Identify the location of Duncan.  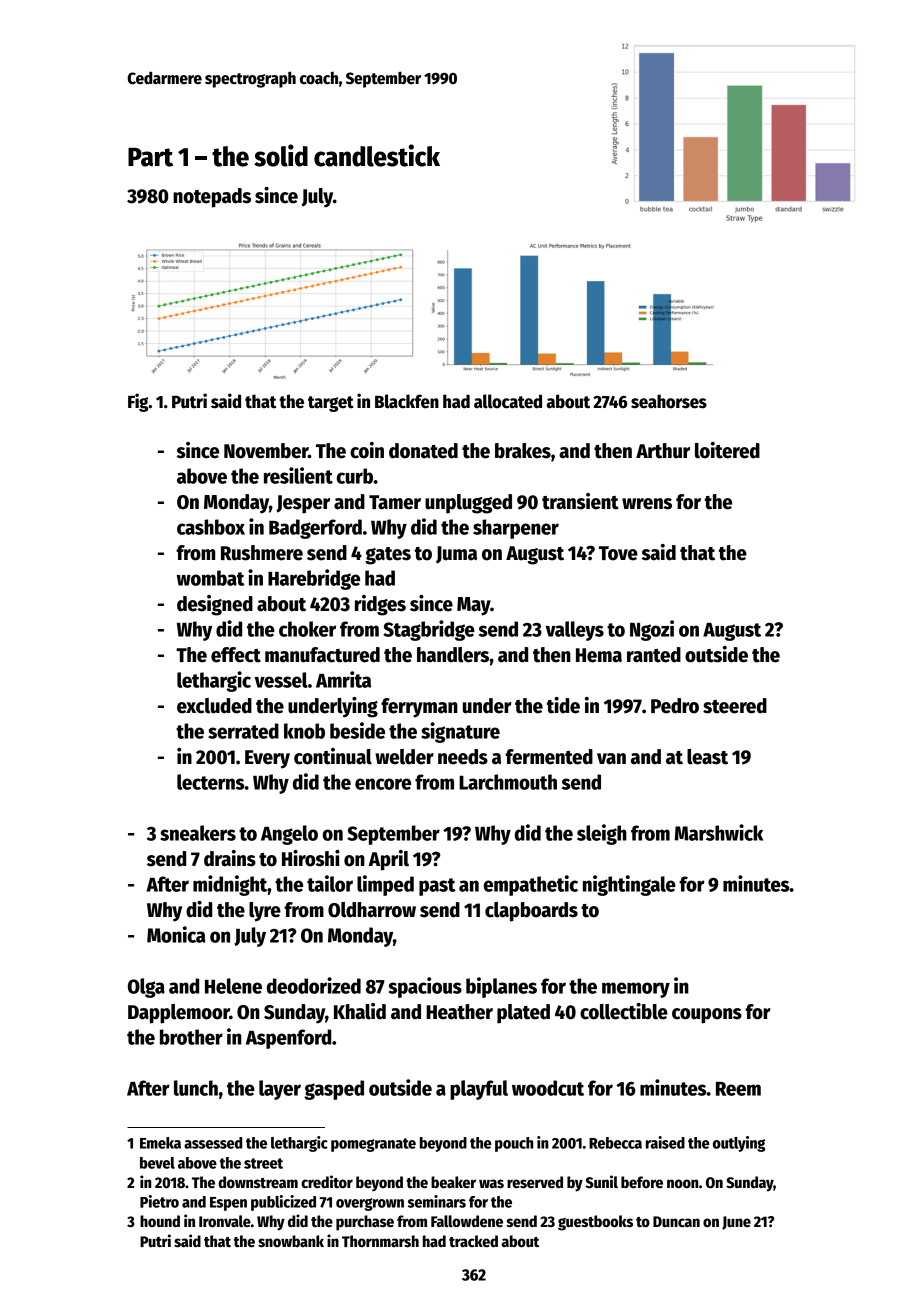
(676, 1221).
